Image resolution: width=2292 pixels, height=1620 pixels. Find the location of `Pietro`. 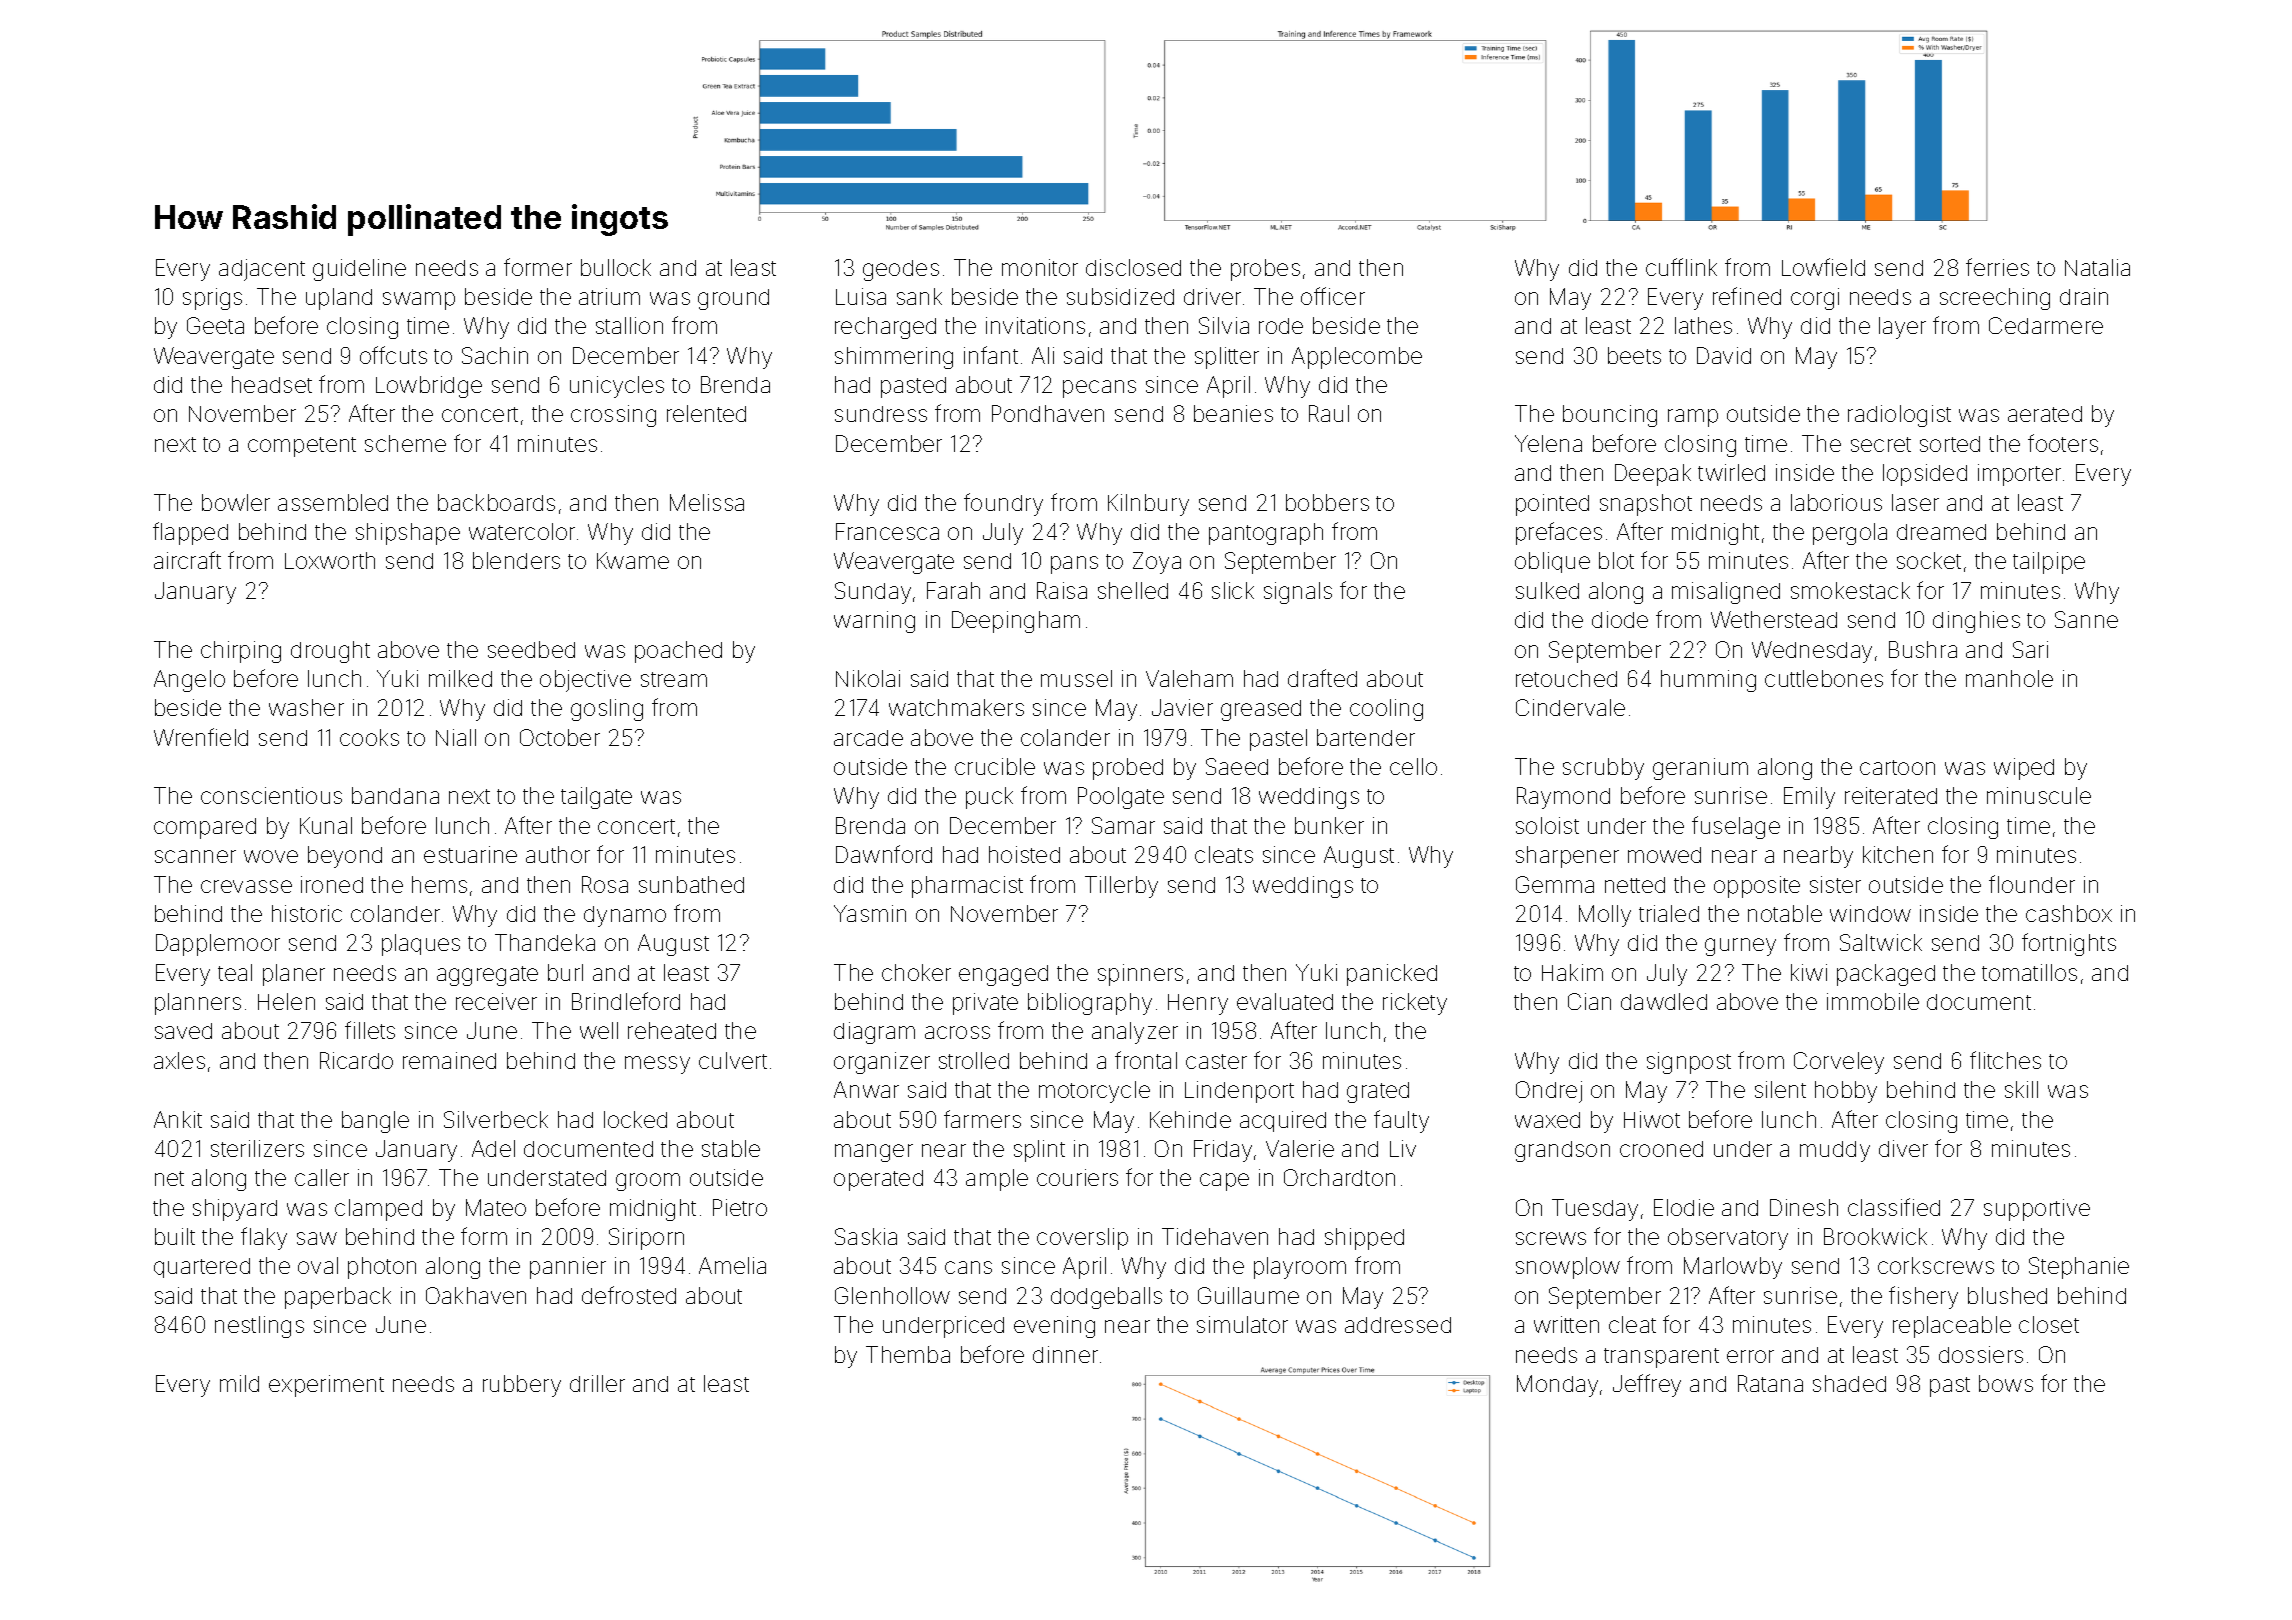

Pietro is located at coordinates (740, 1207).
